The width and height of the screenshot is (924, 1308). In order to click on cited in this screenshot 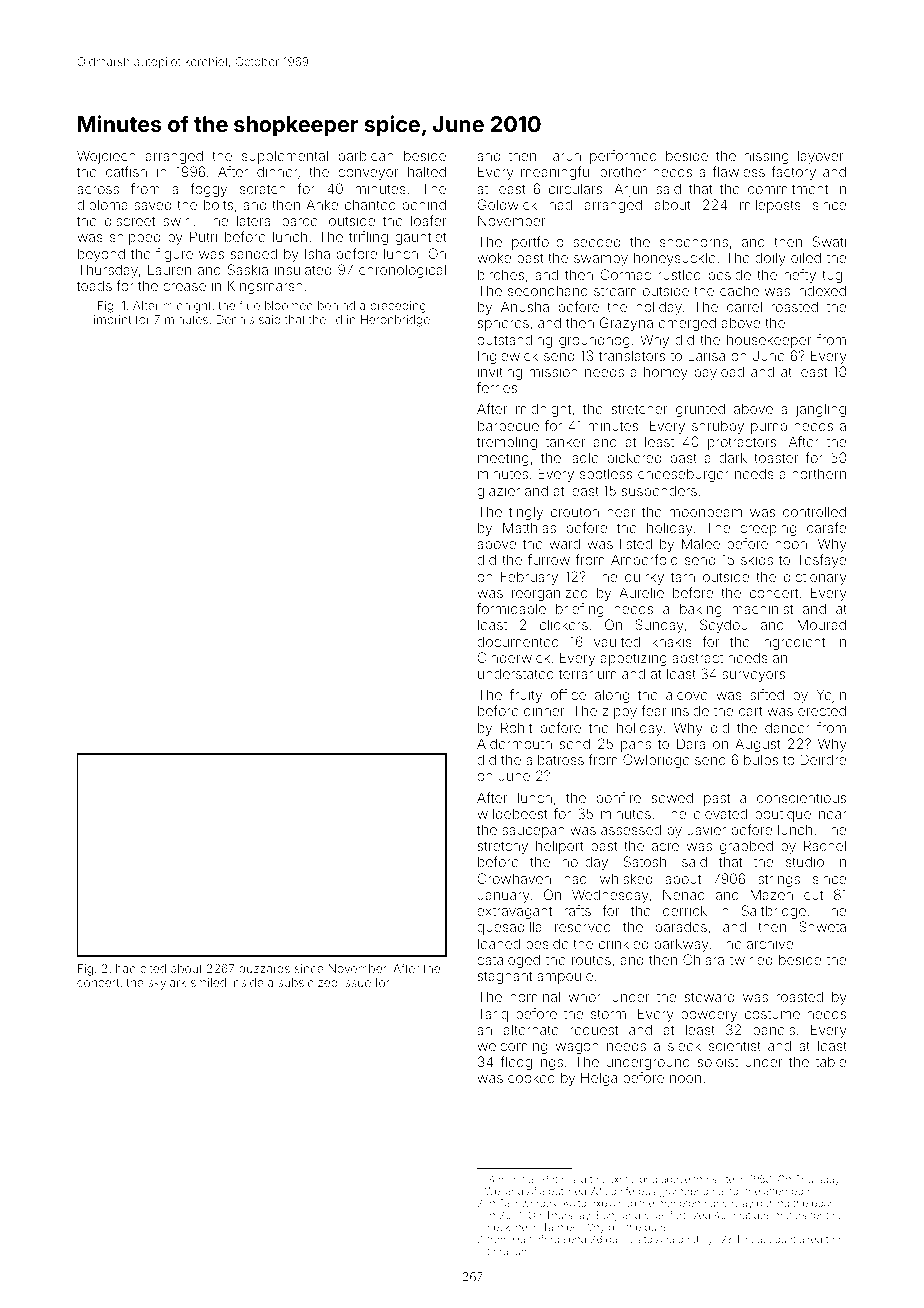, I will do `click(153, 968)`.
